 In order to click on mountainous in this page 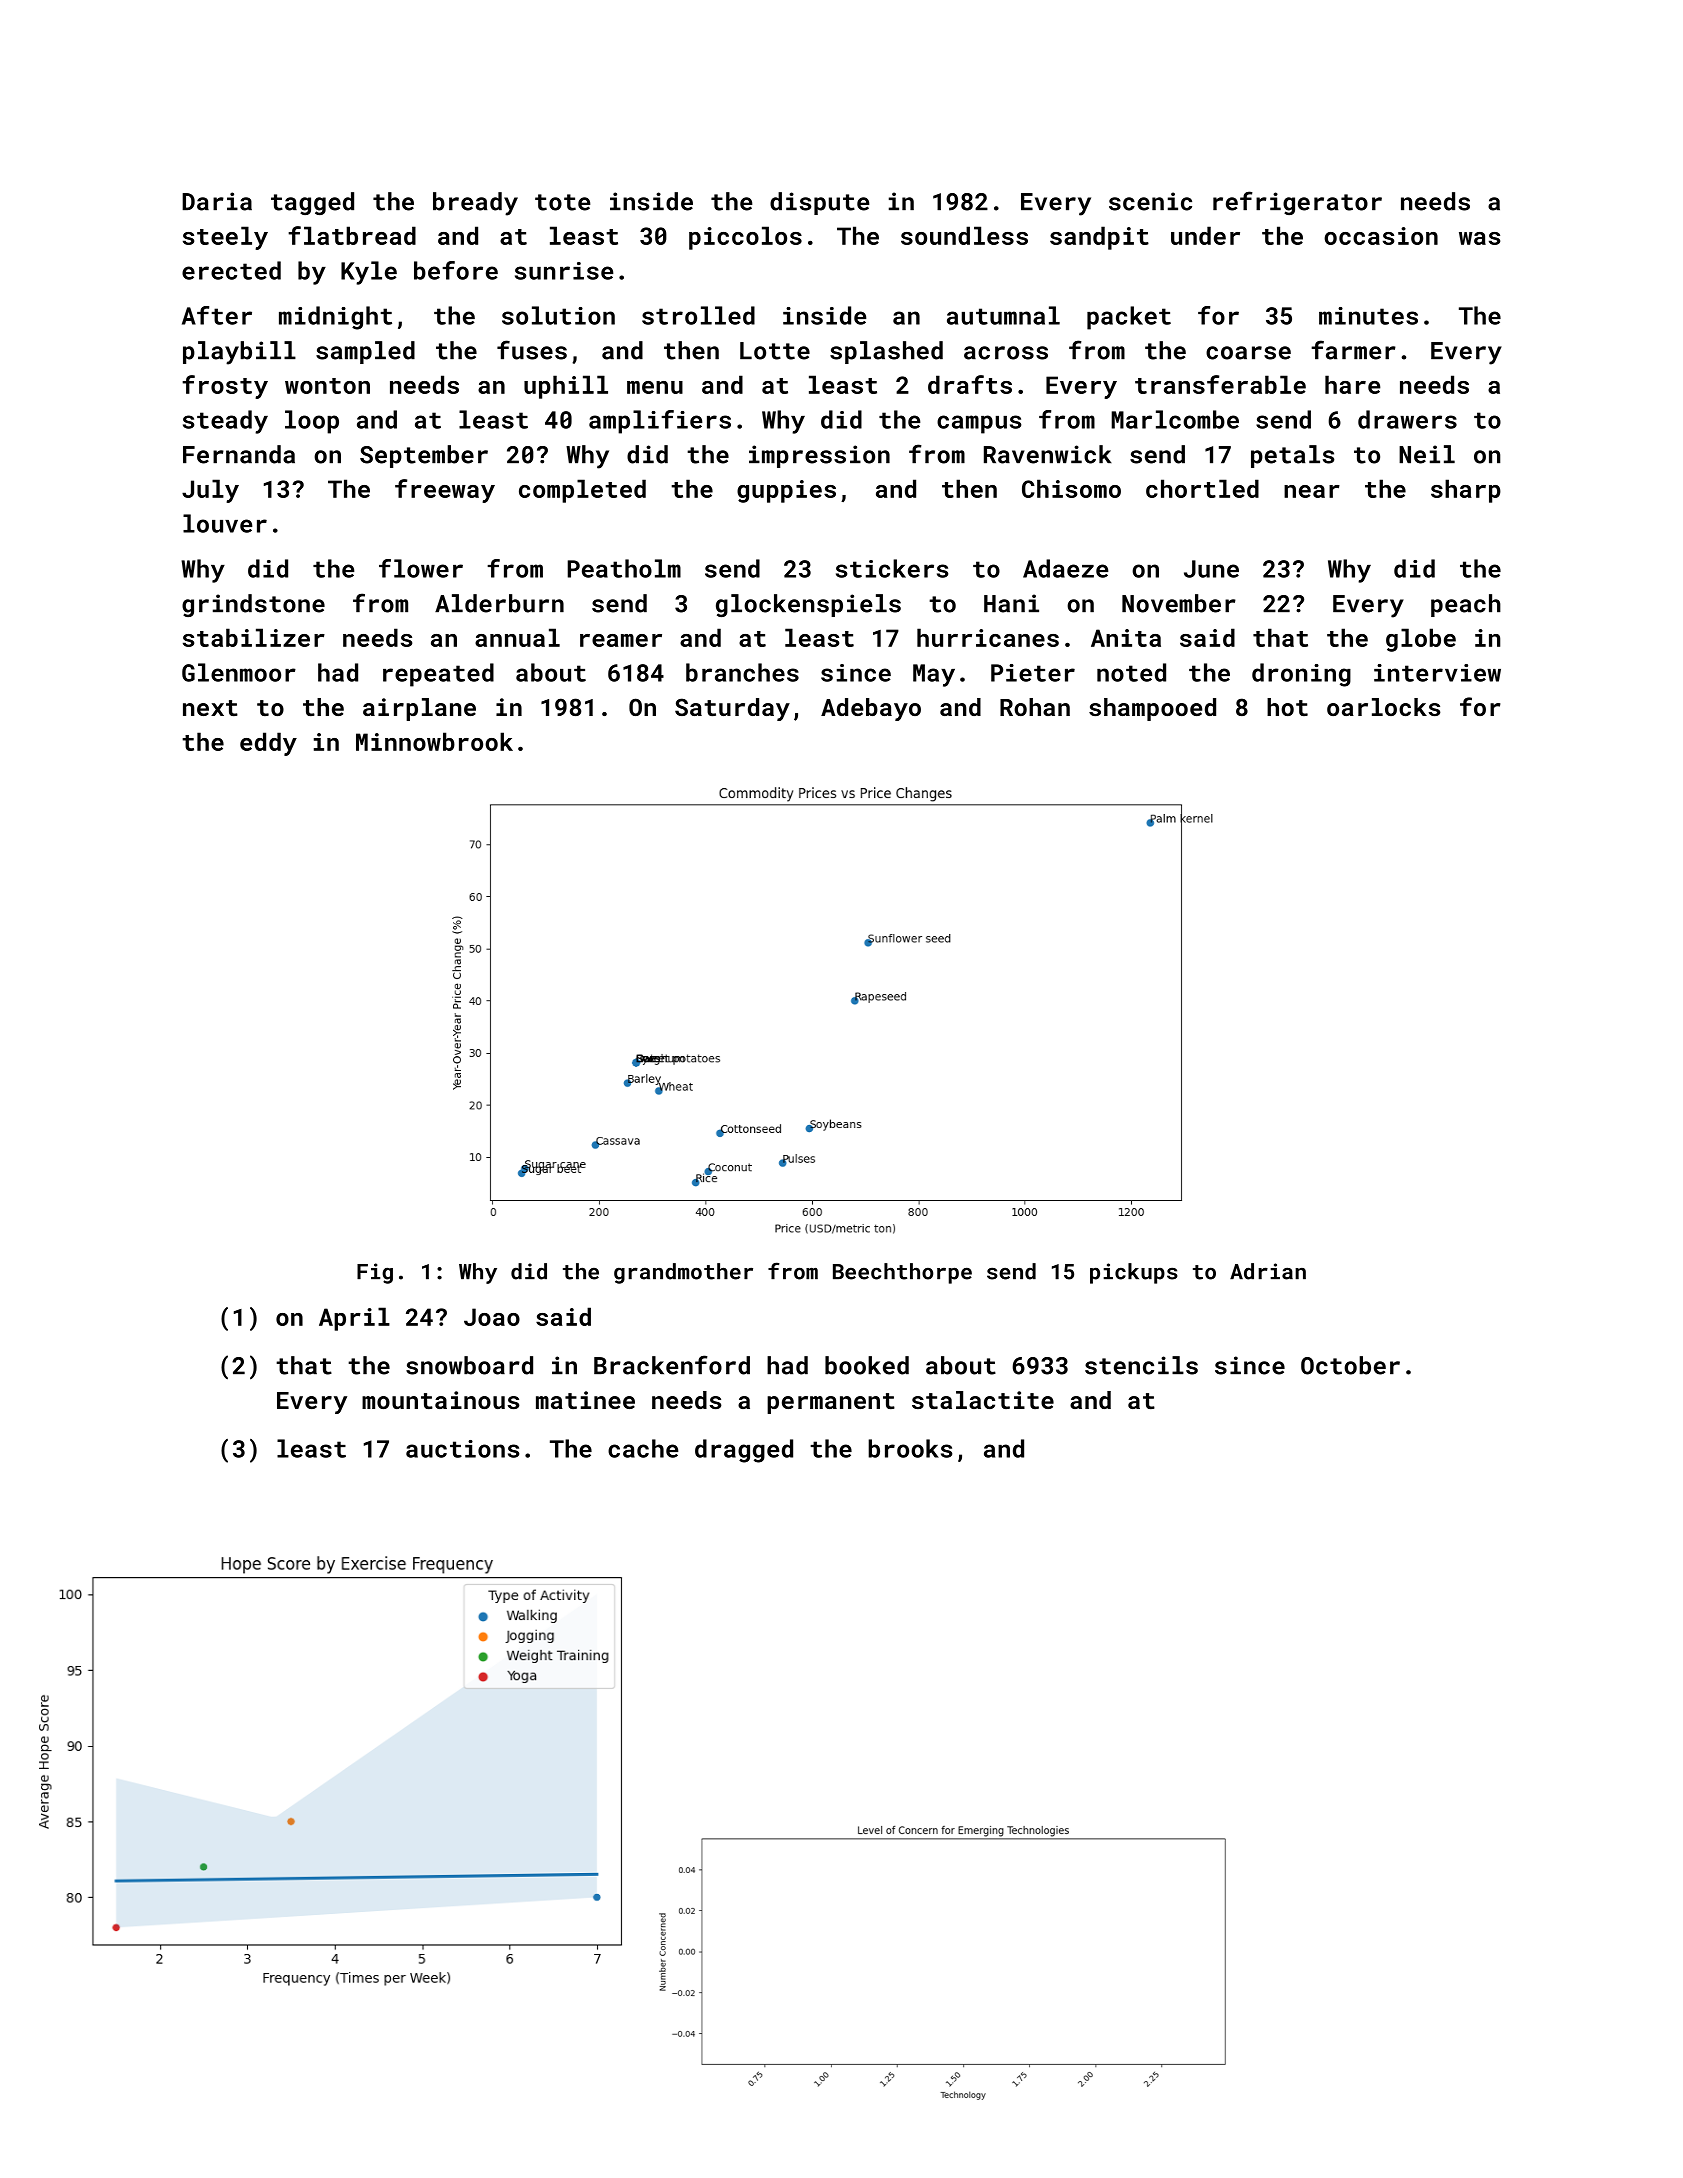, I will do `click(440, 1400)`.
